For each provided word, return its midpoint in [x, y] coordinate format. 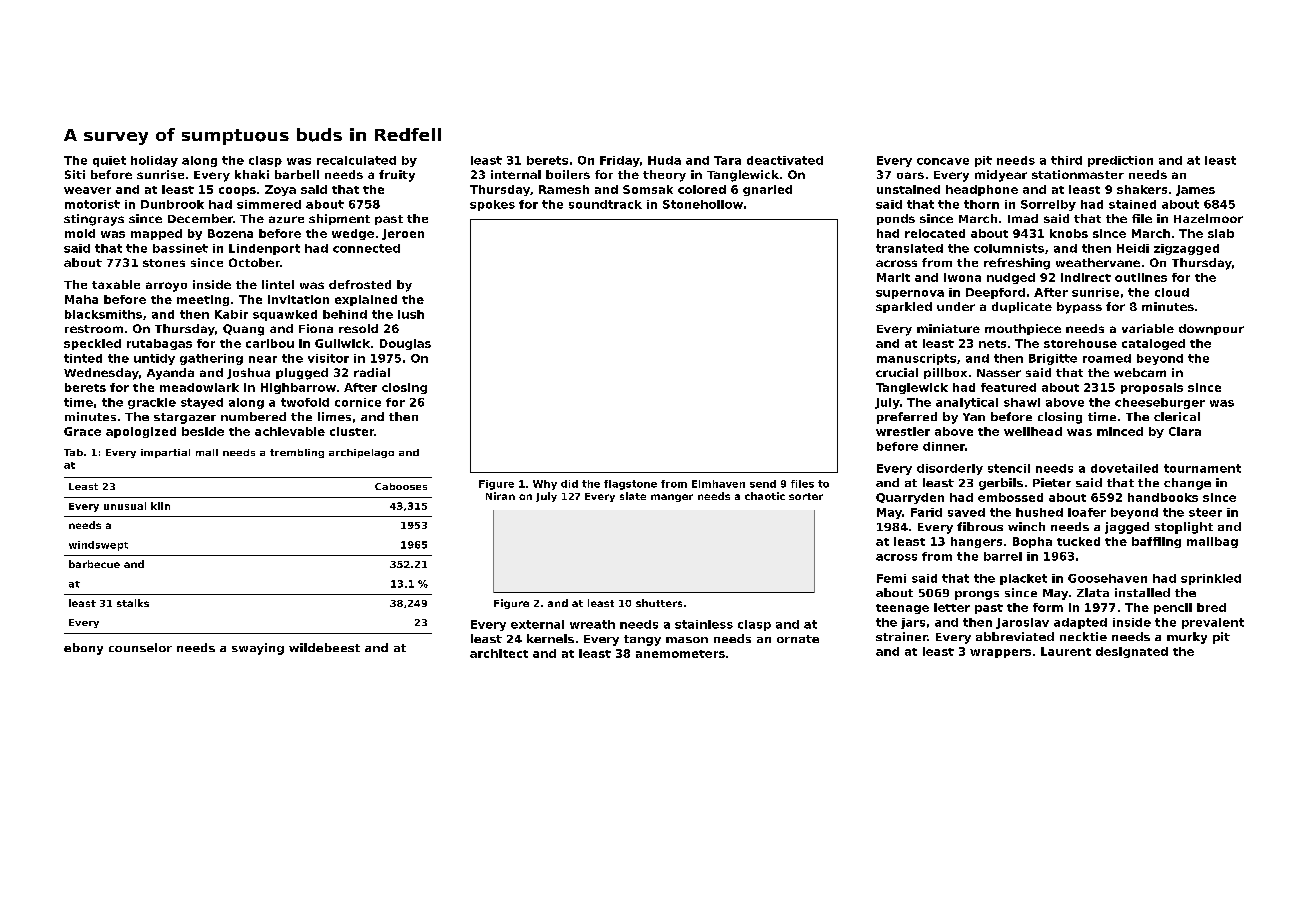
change [1187, 484]
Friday [619, 161]
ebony [83, 649]
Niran [500, 496]
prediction [1120, 161]
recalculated [356, 160]
